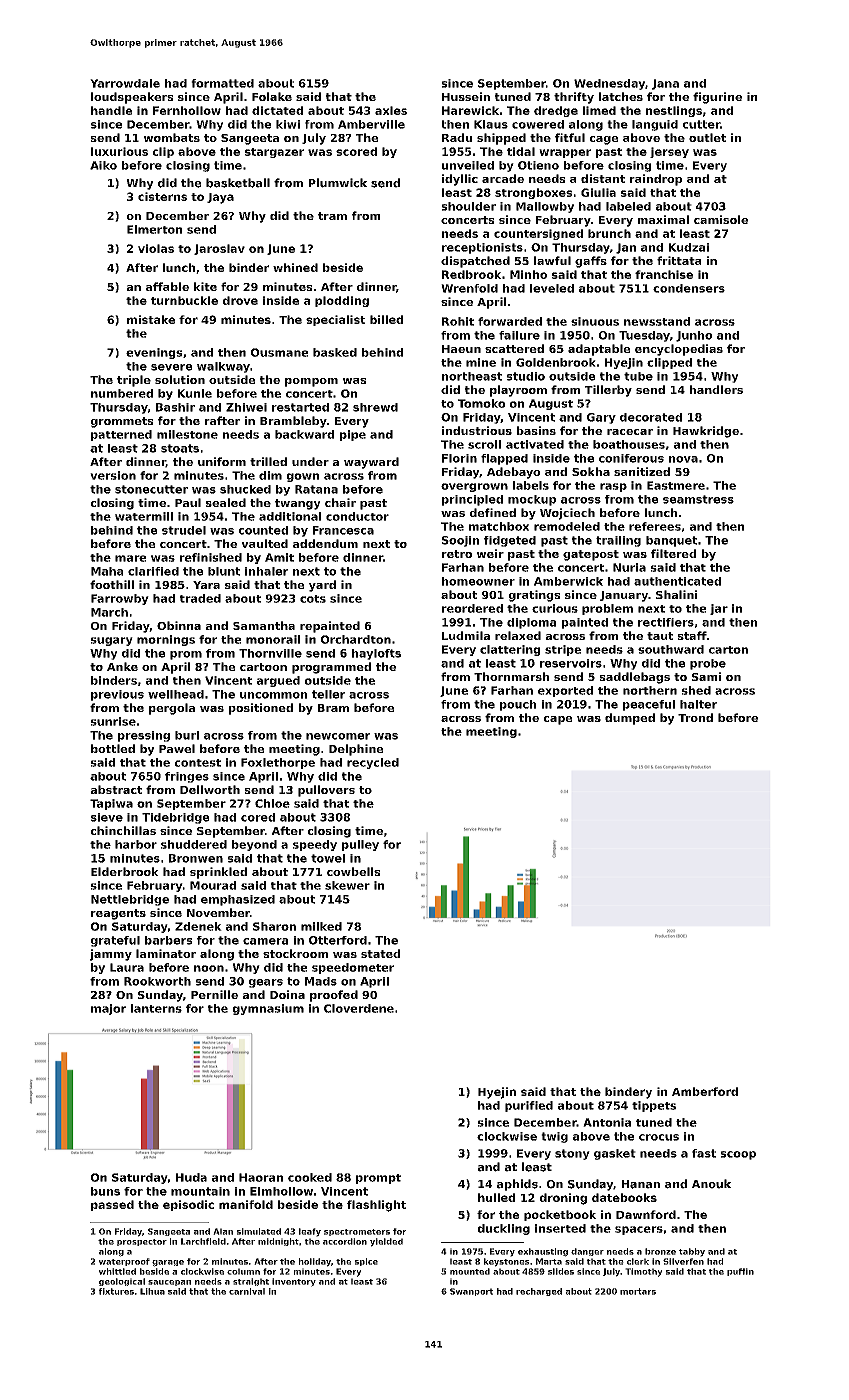 This screenshot has width=849, height=1400. Describe the element at coordinates (706, 432) in the screenshot. I see `Hawkridge` at that location.
